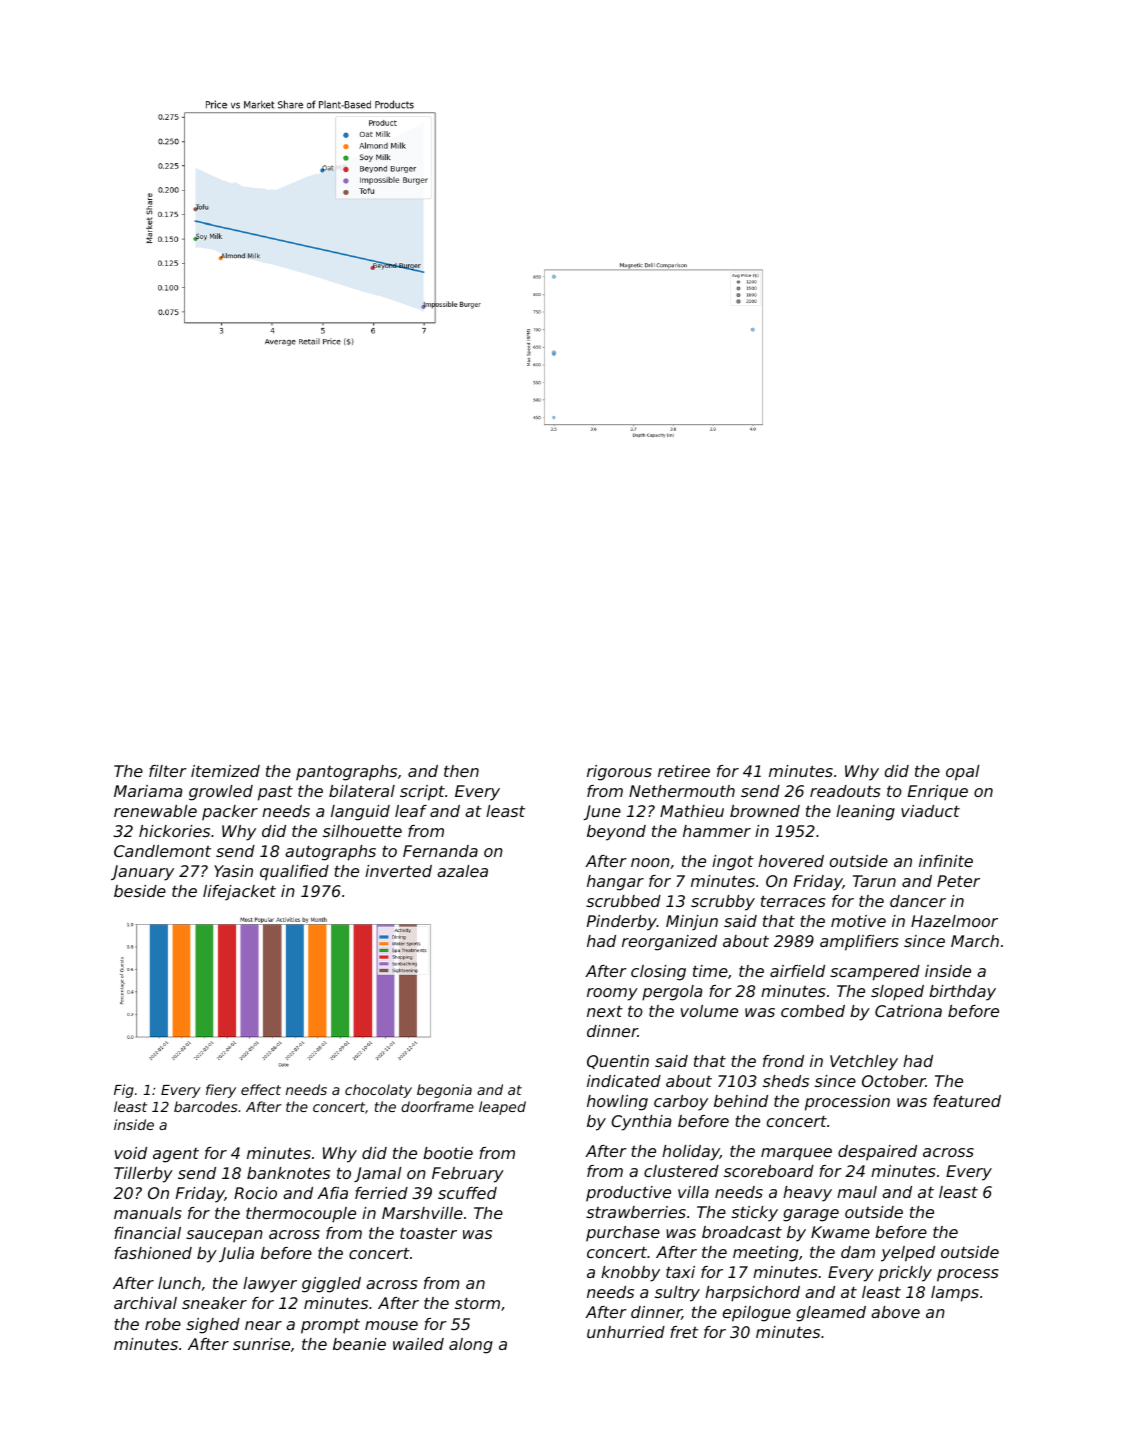  Describe the element at coordinates (461, 771) in the screenshot. I see `then` at that location.
